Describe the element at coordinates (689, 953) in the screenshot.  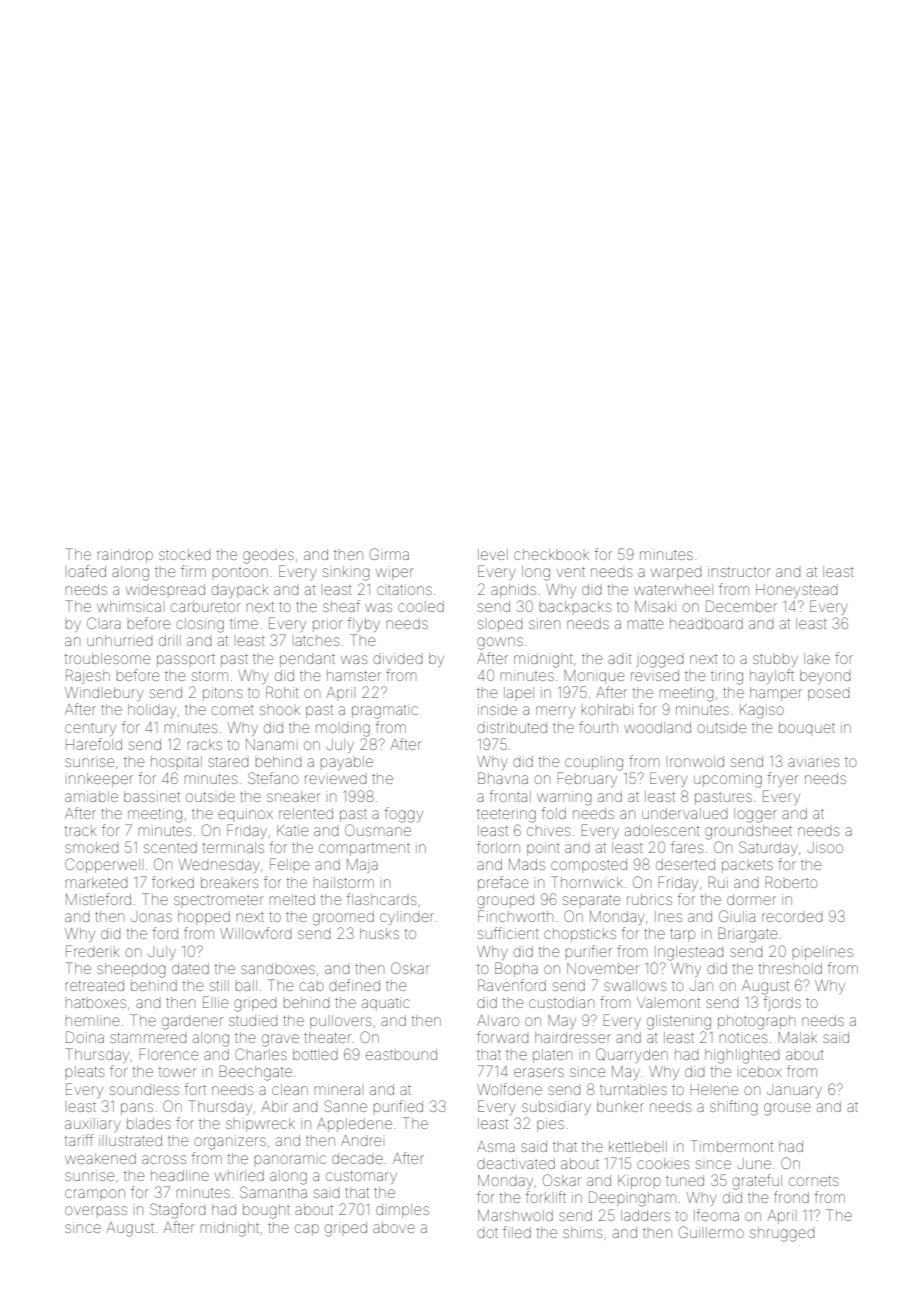
I see `Inglestead` at that location.
